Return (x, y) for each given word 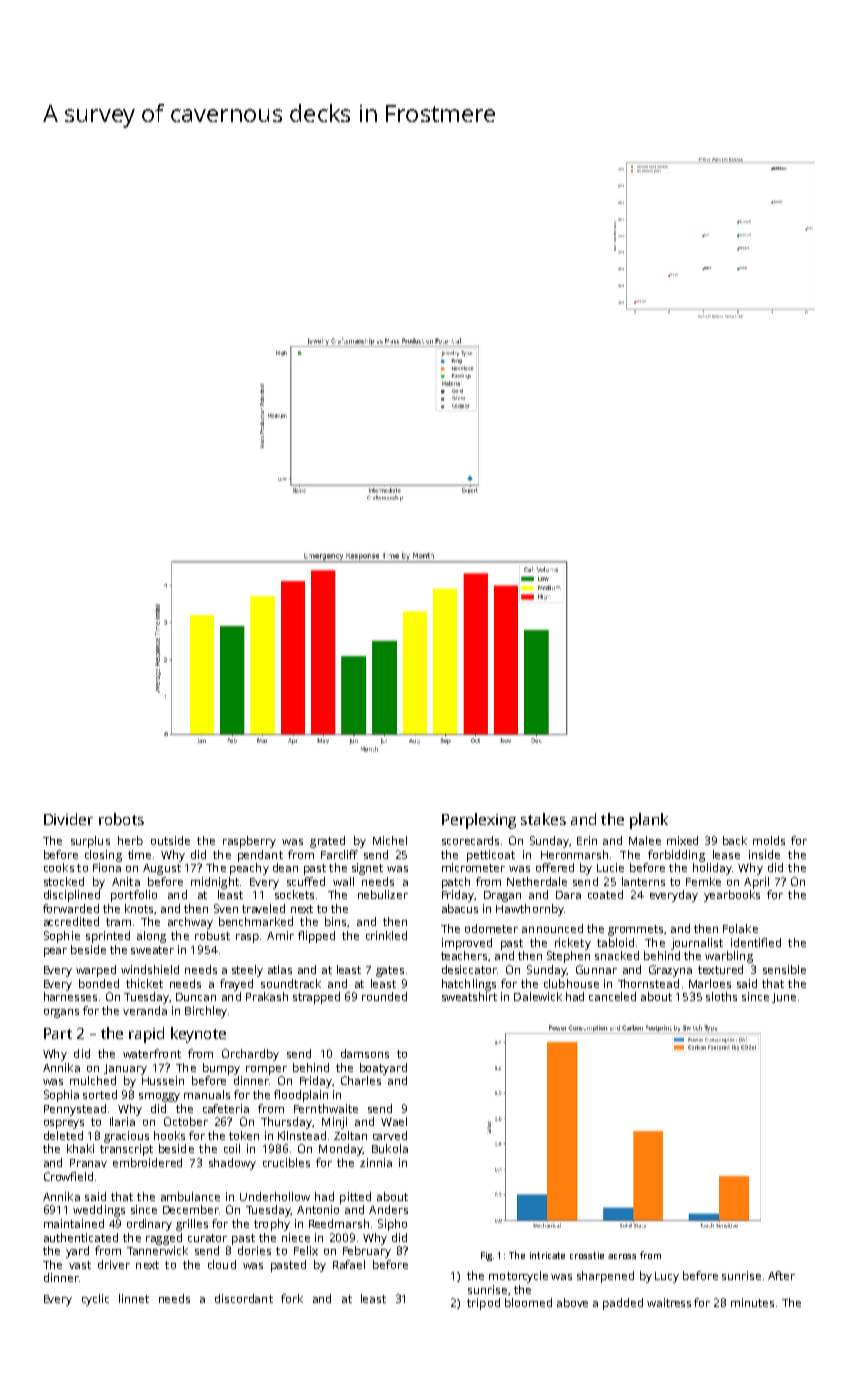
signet (367, 869)
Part (58, 1033)
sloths (721, 996)
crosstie (587, 1255)
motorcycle (518, 1277)
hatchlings (469, 985)
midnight (215, 883)
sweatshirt (469, 996)
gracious (126, 1137)
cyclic (95, 1300)
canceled (612, 996)
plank (649, 821)
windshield (150, 969)
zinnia (376, 1162)
